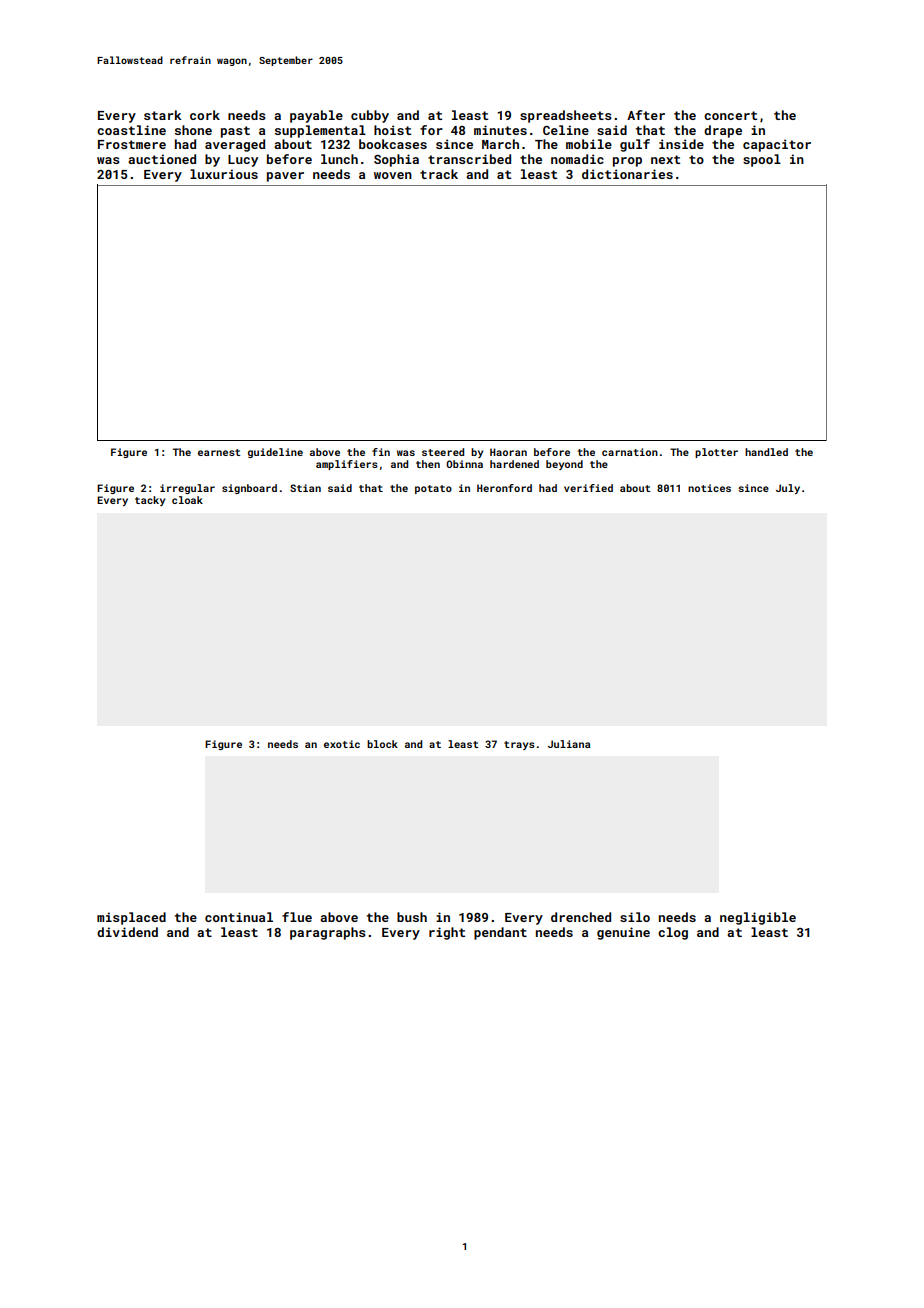 This image has height=1308, width=924. Describe the element at coordinates (762, 160) in the image. I see `spool` at that location.
